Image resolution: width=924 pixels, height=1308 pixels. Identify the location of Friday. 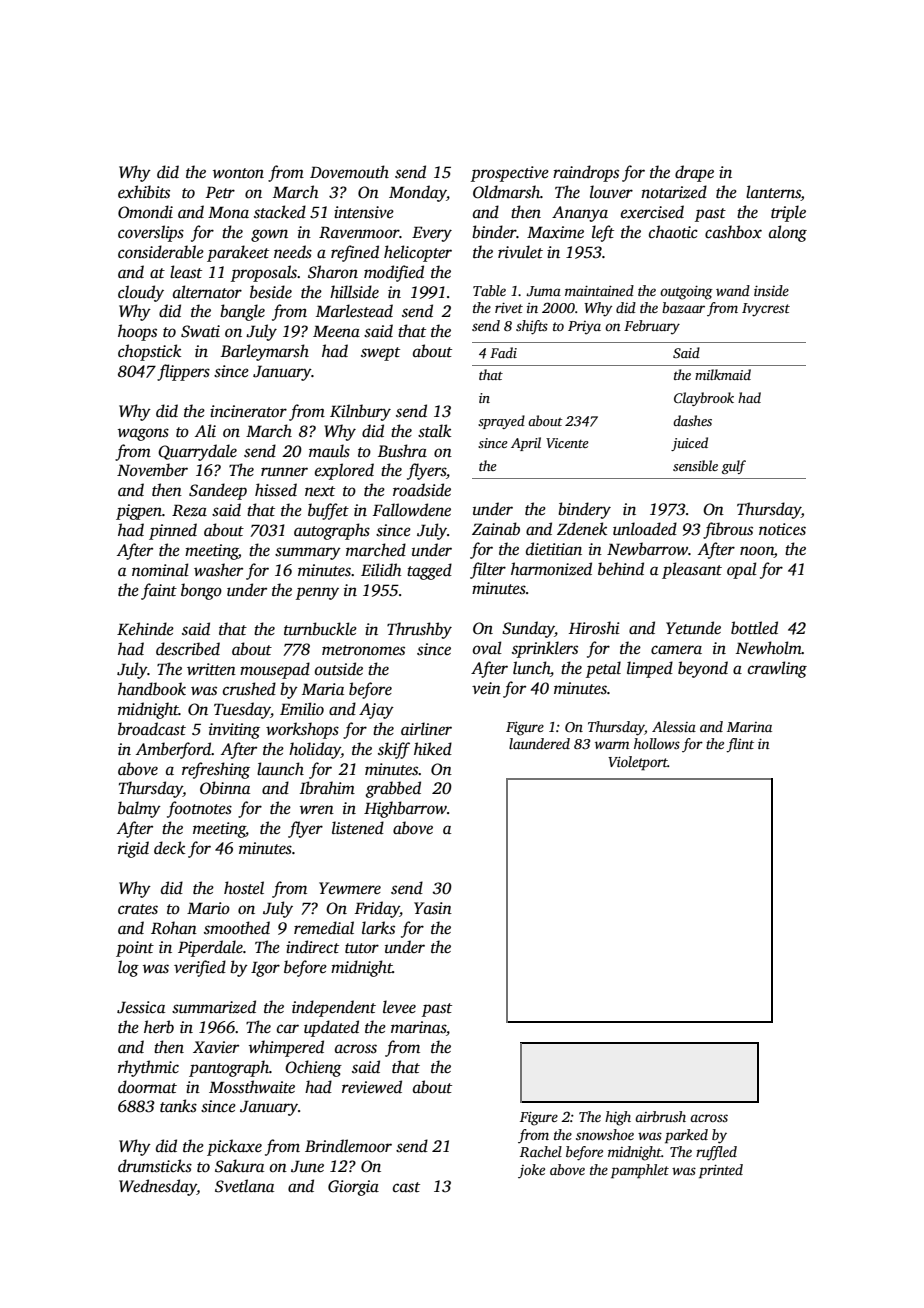
(377, 909).
